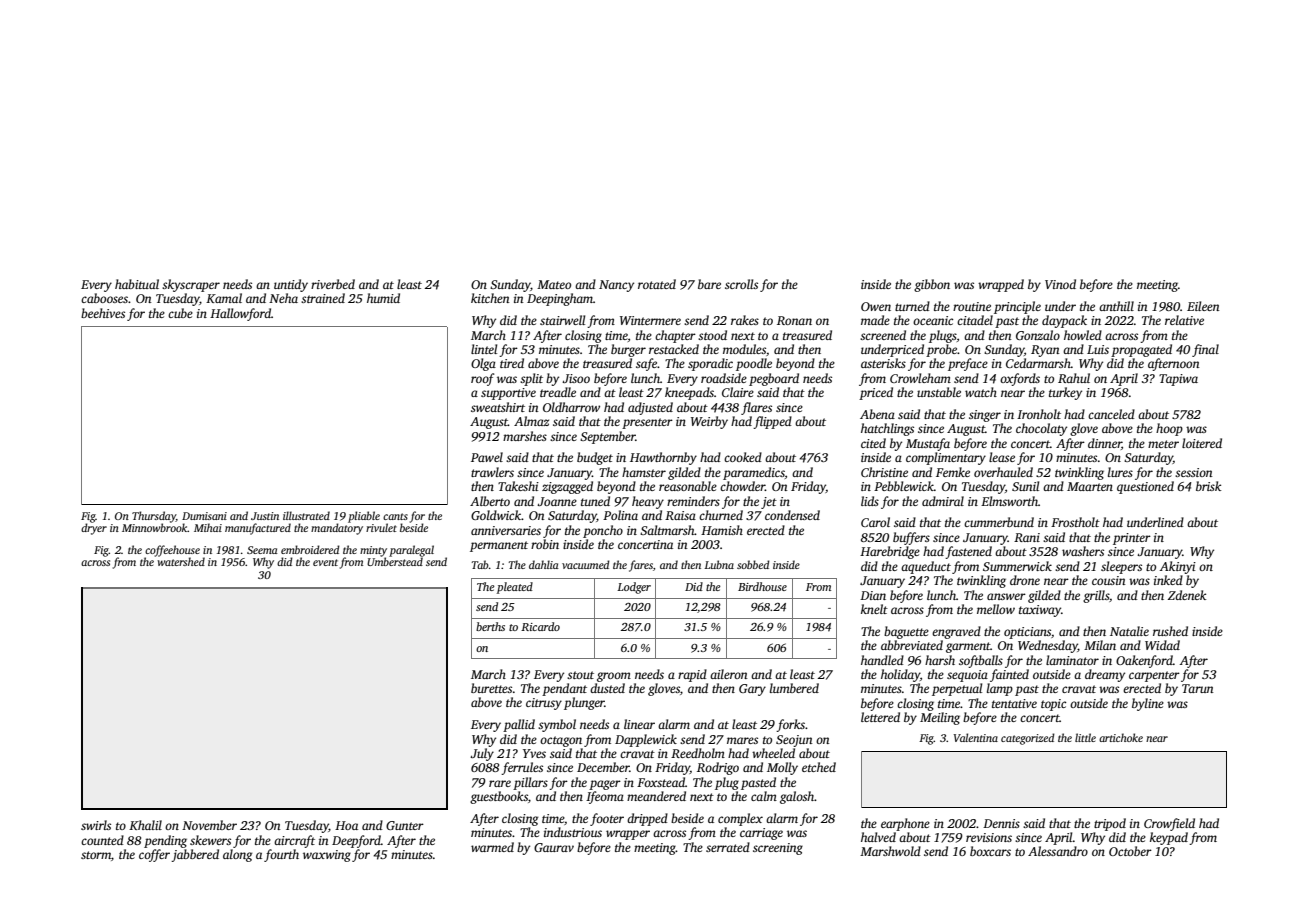 Image resolution: width=1308 pixels, height=924 pixels. Describe the element at coordinates (333, 284) in the screenshot. I see `riverbed` at that location.
